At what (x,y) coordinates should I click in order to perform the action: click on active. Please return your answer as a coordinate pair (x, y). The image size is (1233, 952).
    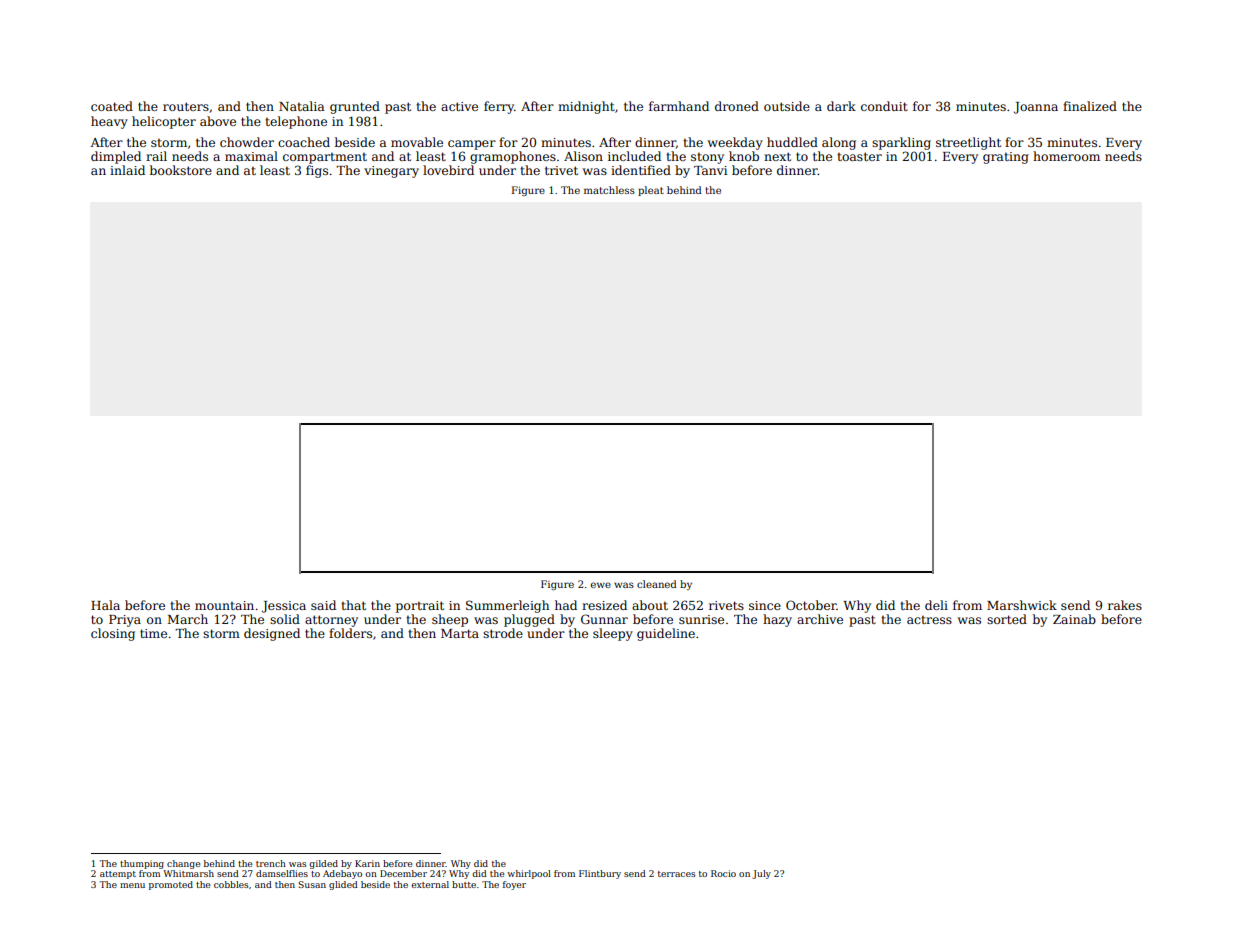
    Looking at the image, I should click on (459, 106).
